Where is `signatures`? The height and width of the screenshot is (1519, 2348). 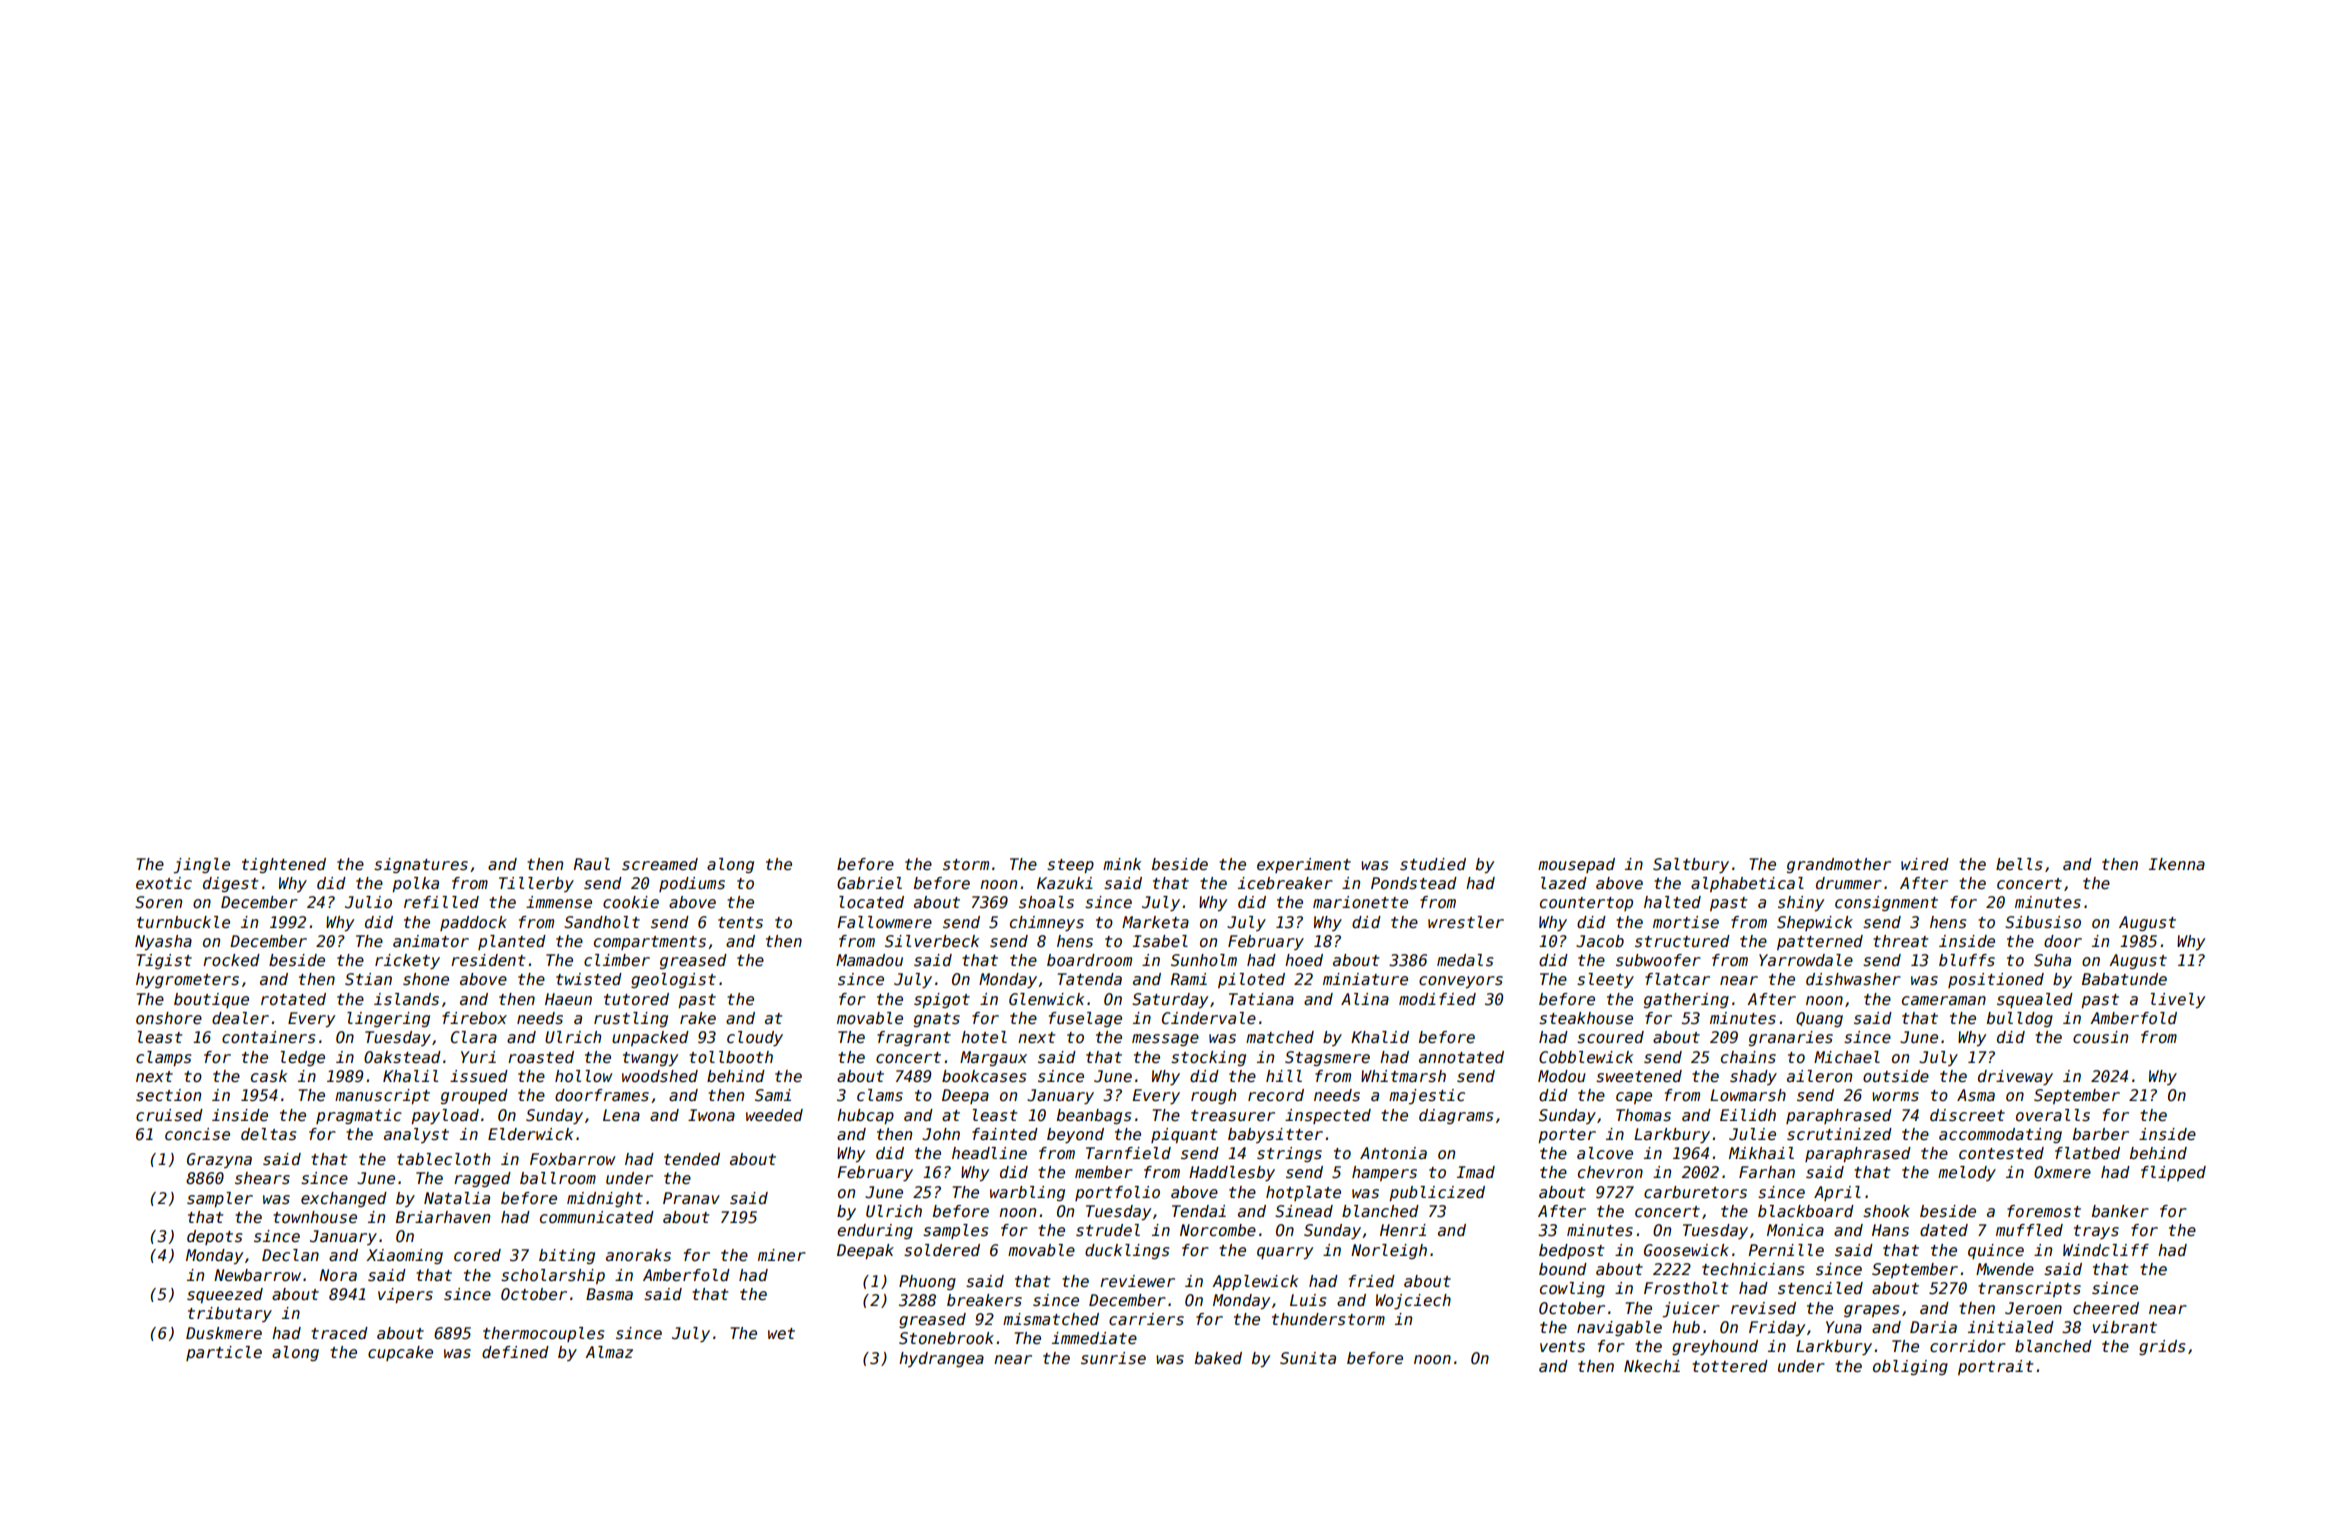
signatures is located at coordinates (421, 865).
